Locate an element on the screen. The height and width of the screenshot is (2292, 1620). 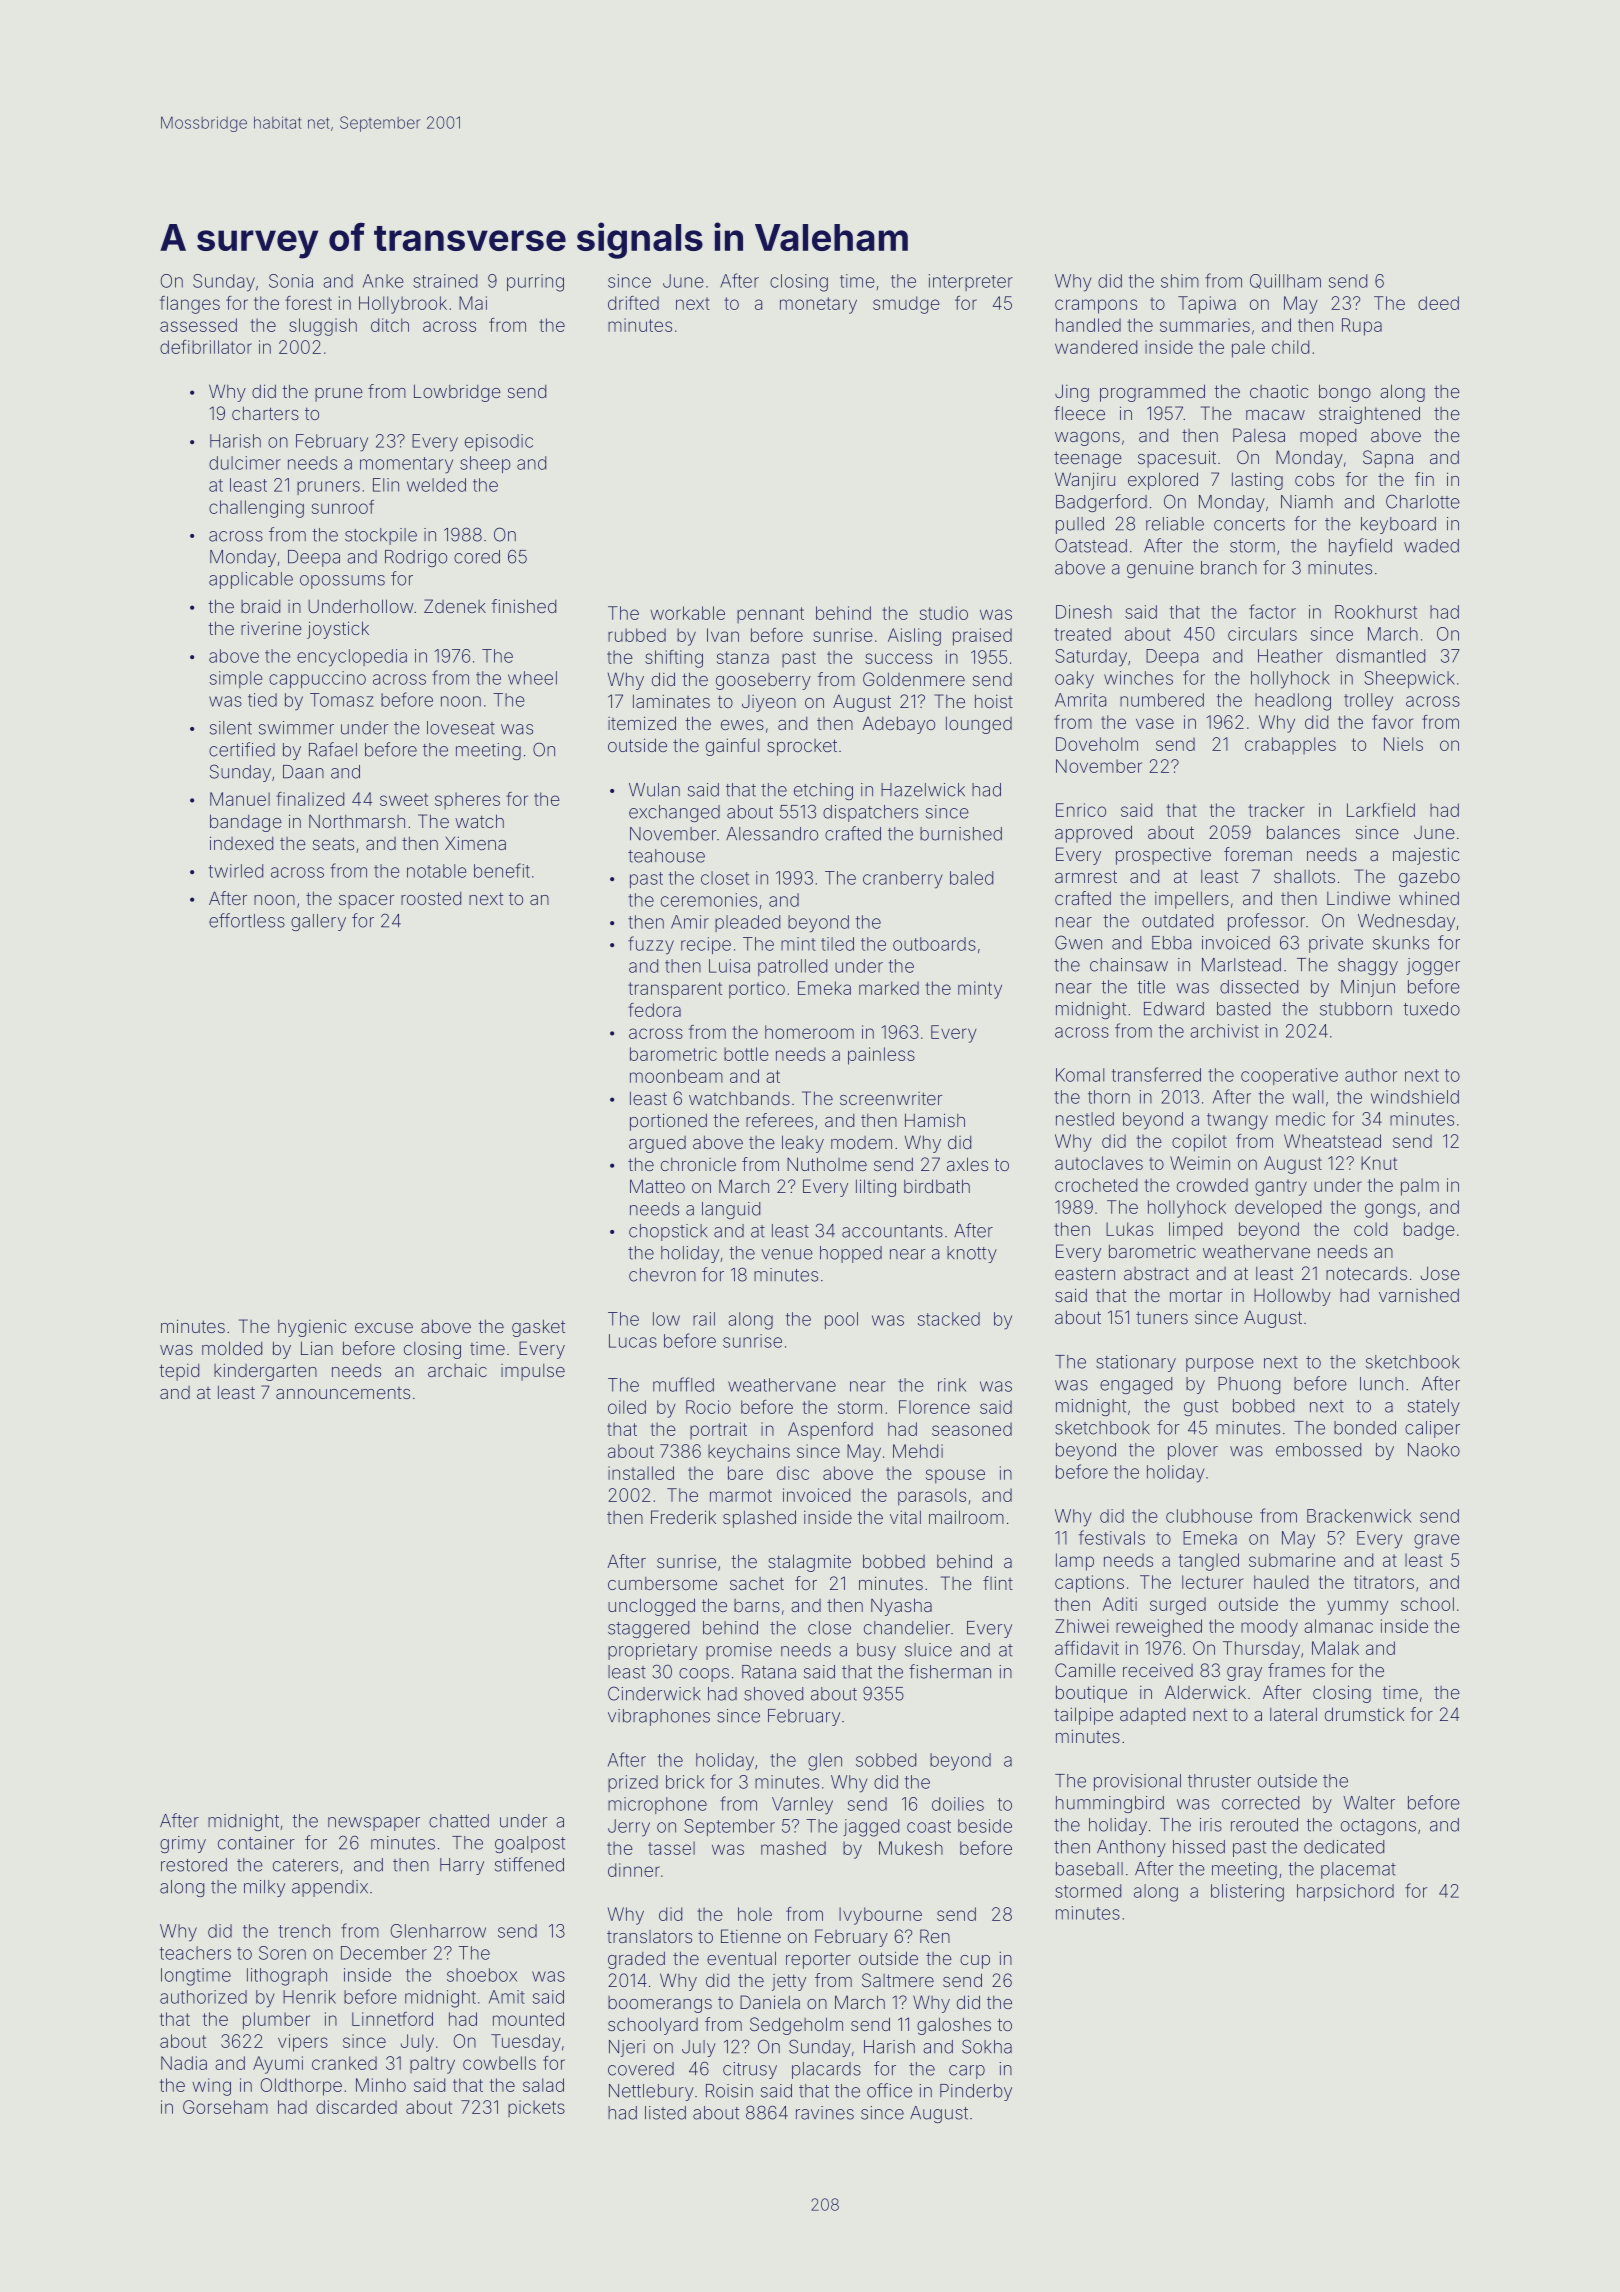
Manuel is located at coordinates (240, 799).
